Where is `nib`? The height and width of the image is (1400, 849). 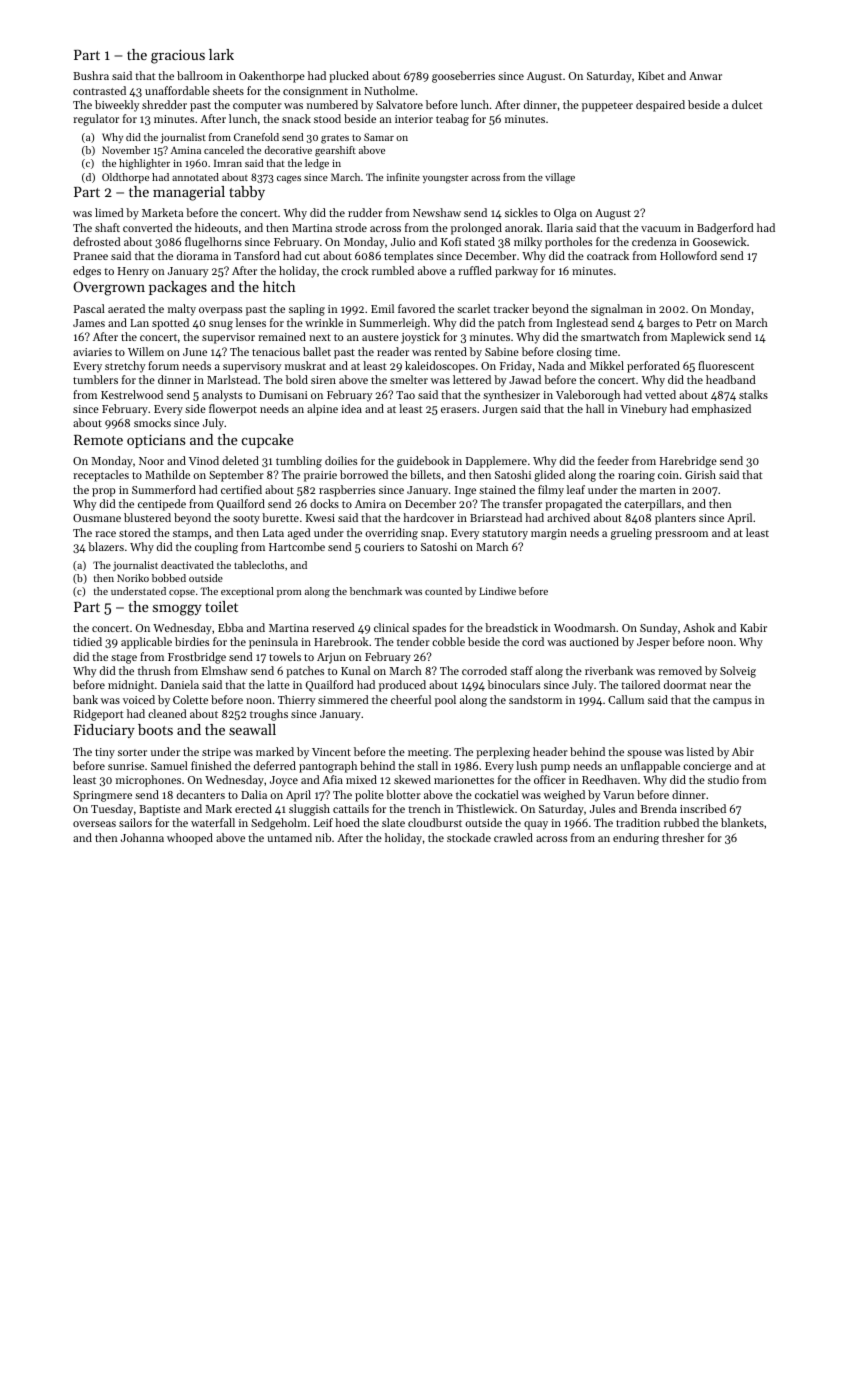
nib is located at coordinates (323, 837).
